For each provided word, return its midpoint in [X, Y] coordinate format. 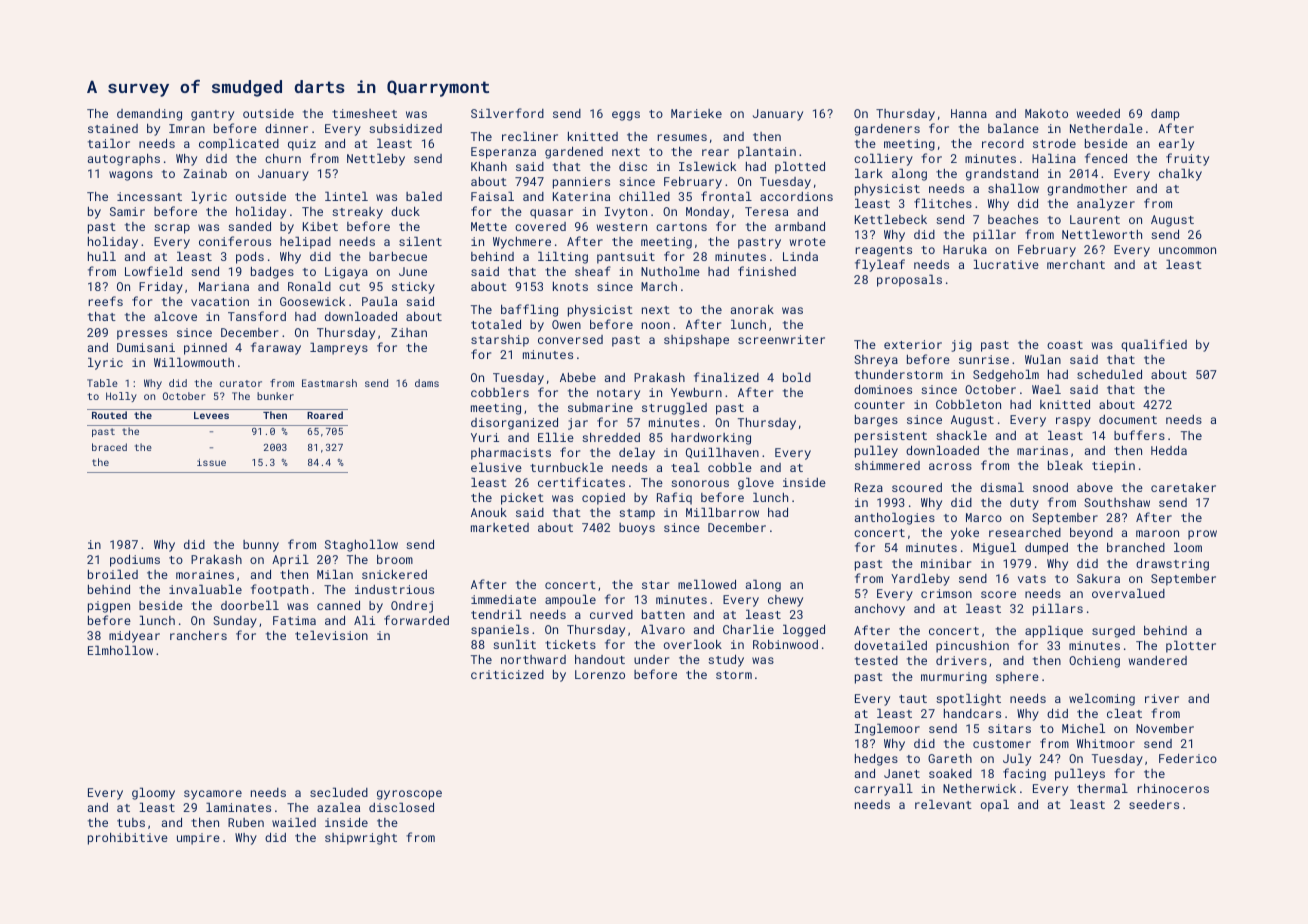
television [331, 635]
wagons [131, 176]
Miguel [994, 548]
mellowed [707, 584]
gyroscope [409, 795]
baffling [529, 310]
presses [142, 335]
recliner [530, 136]
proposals [909, 280]
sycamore [213, 795]
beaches [1013, 219]
